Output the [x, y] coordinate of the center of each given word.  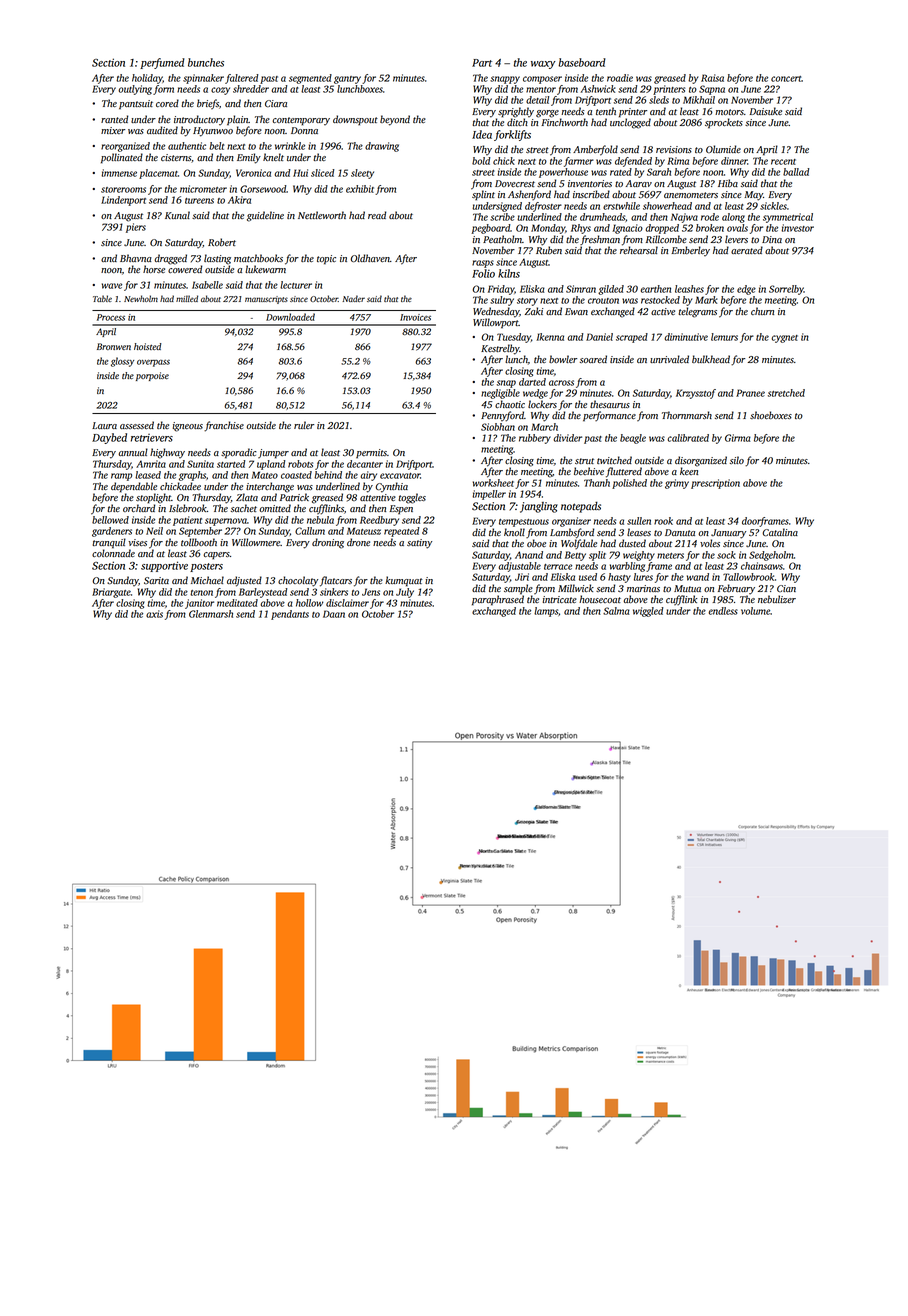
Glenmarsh [211, 614]
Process [111, 317]
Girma [738, 438]
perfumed [162, 63]
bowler [563, 359]
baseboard [582, 62]
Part [482, 63]
